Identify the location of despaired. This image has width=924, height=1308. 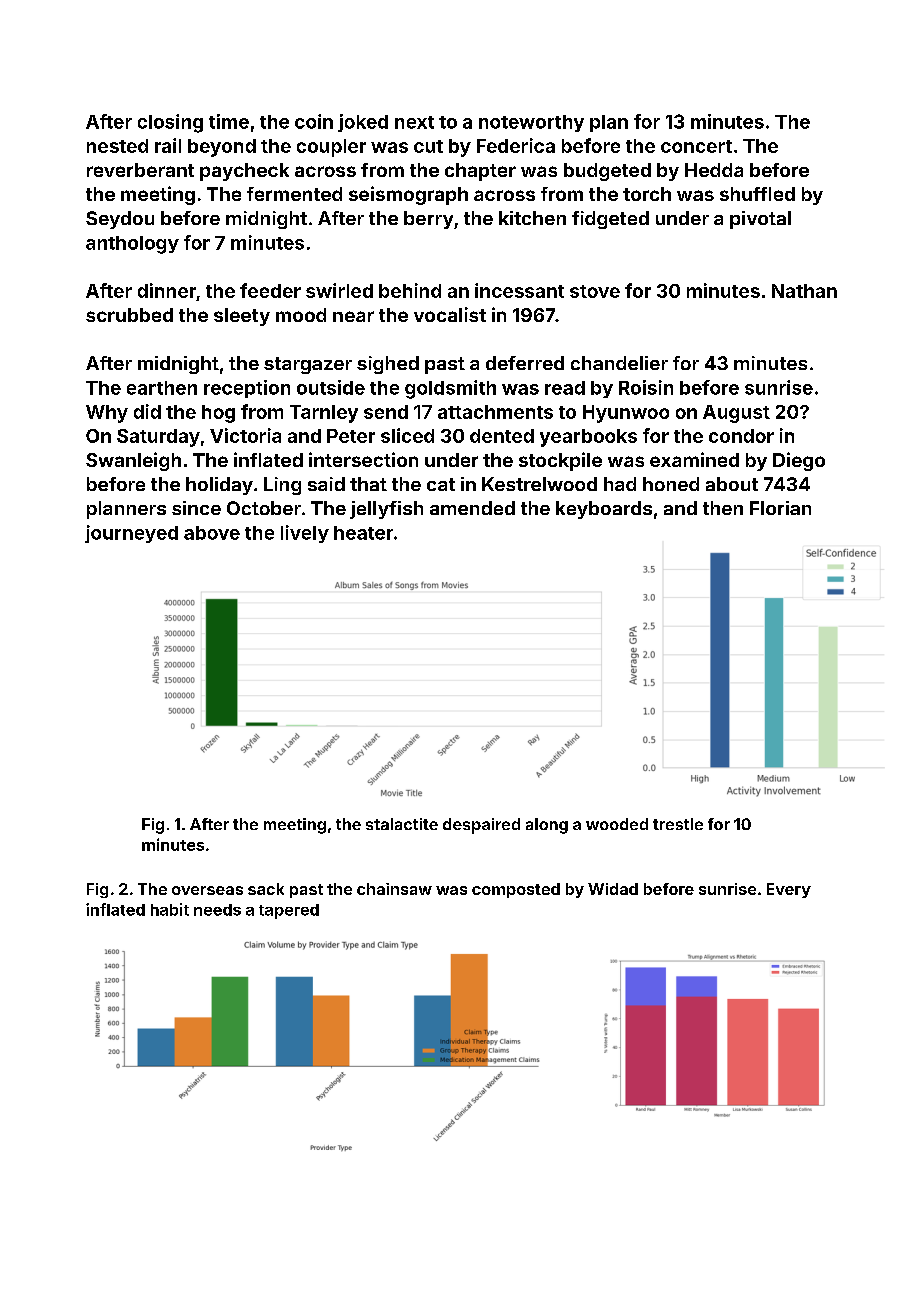
(481, 826).
